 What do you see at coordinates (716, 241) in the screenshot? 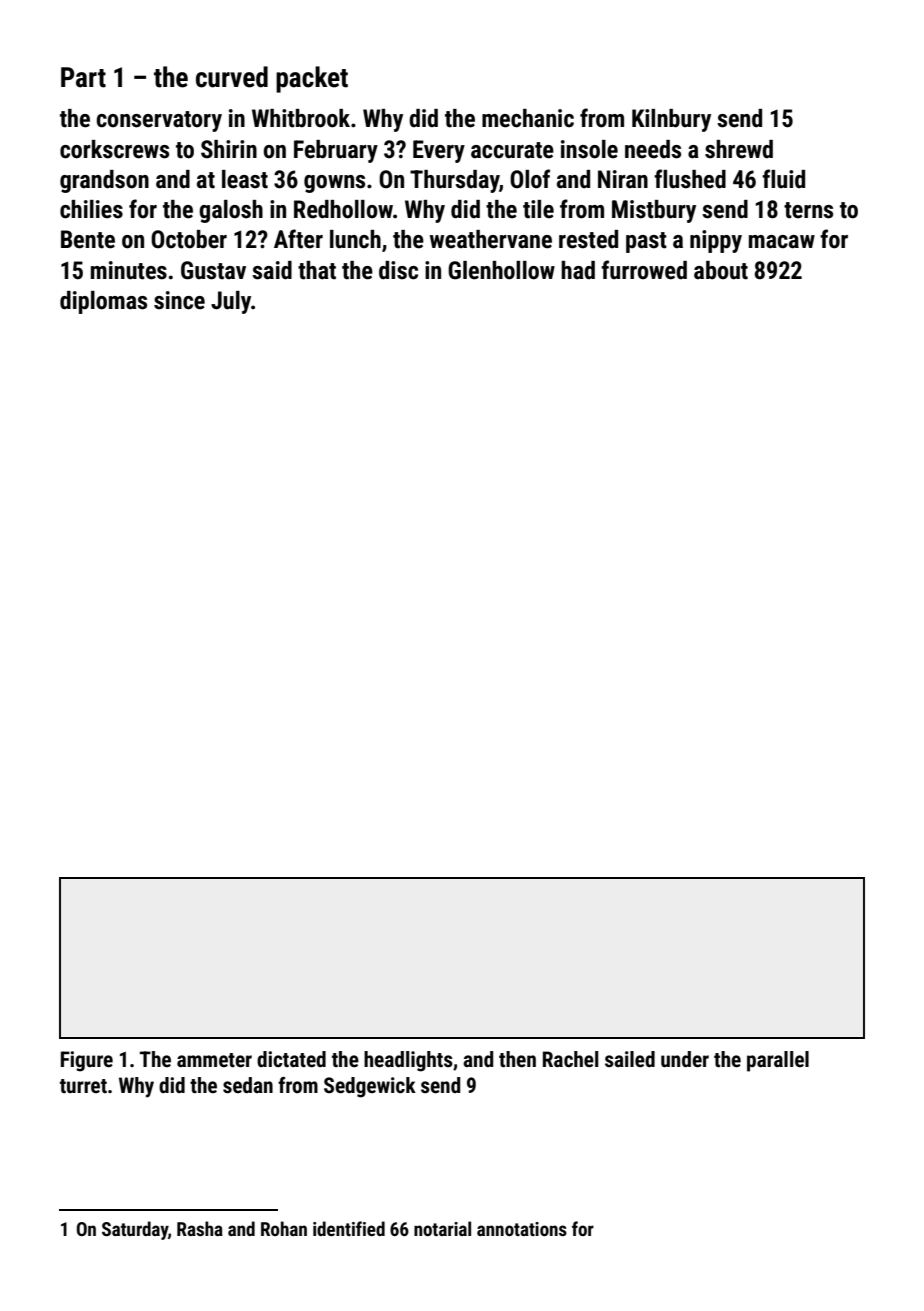
I see `nippy` at bounding box center [716, 241].
